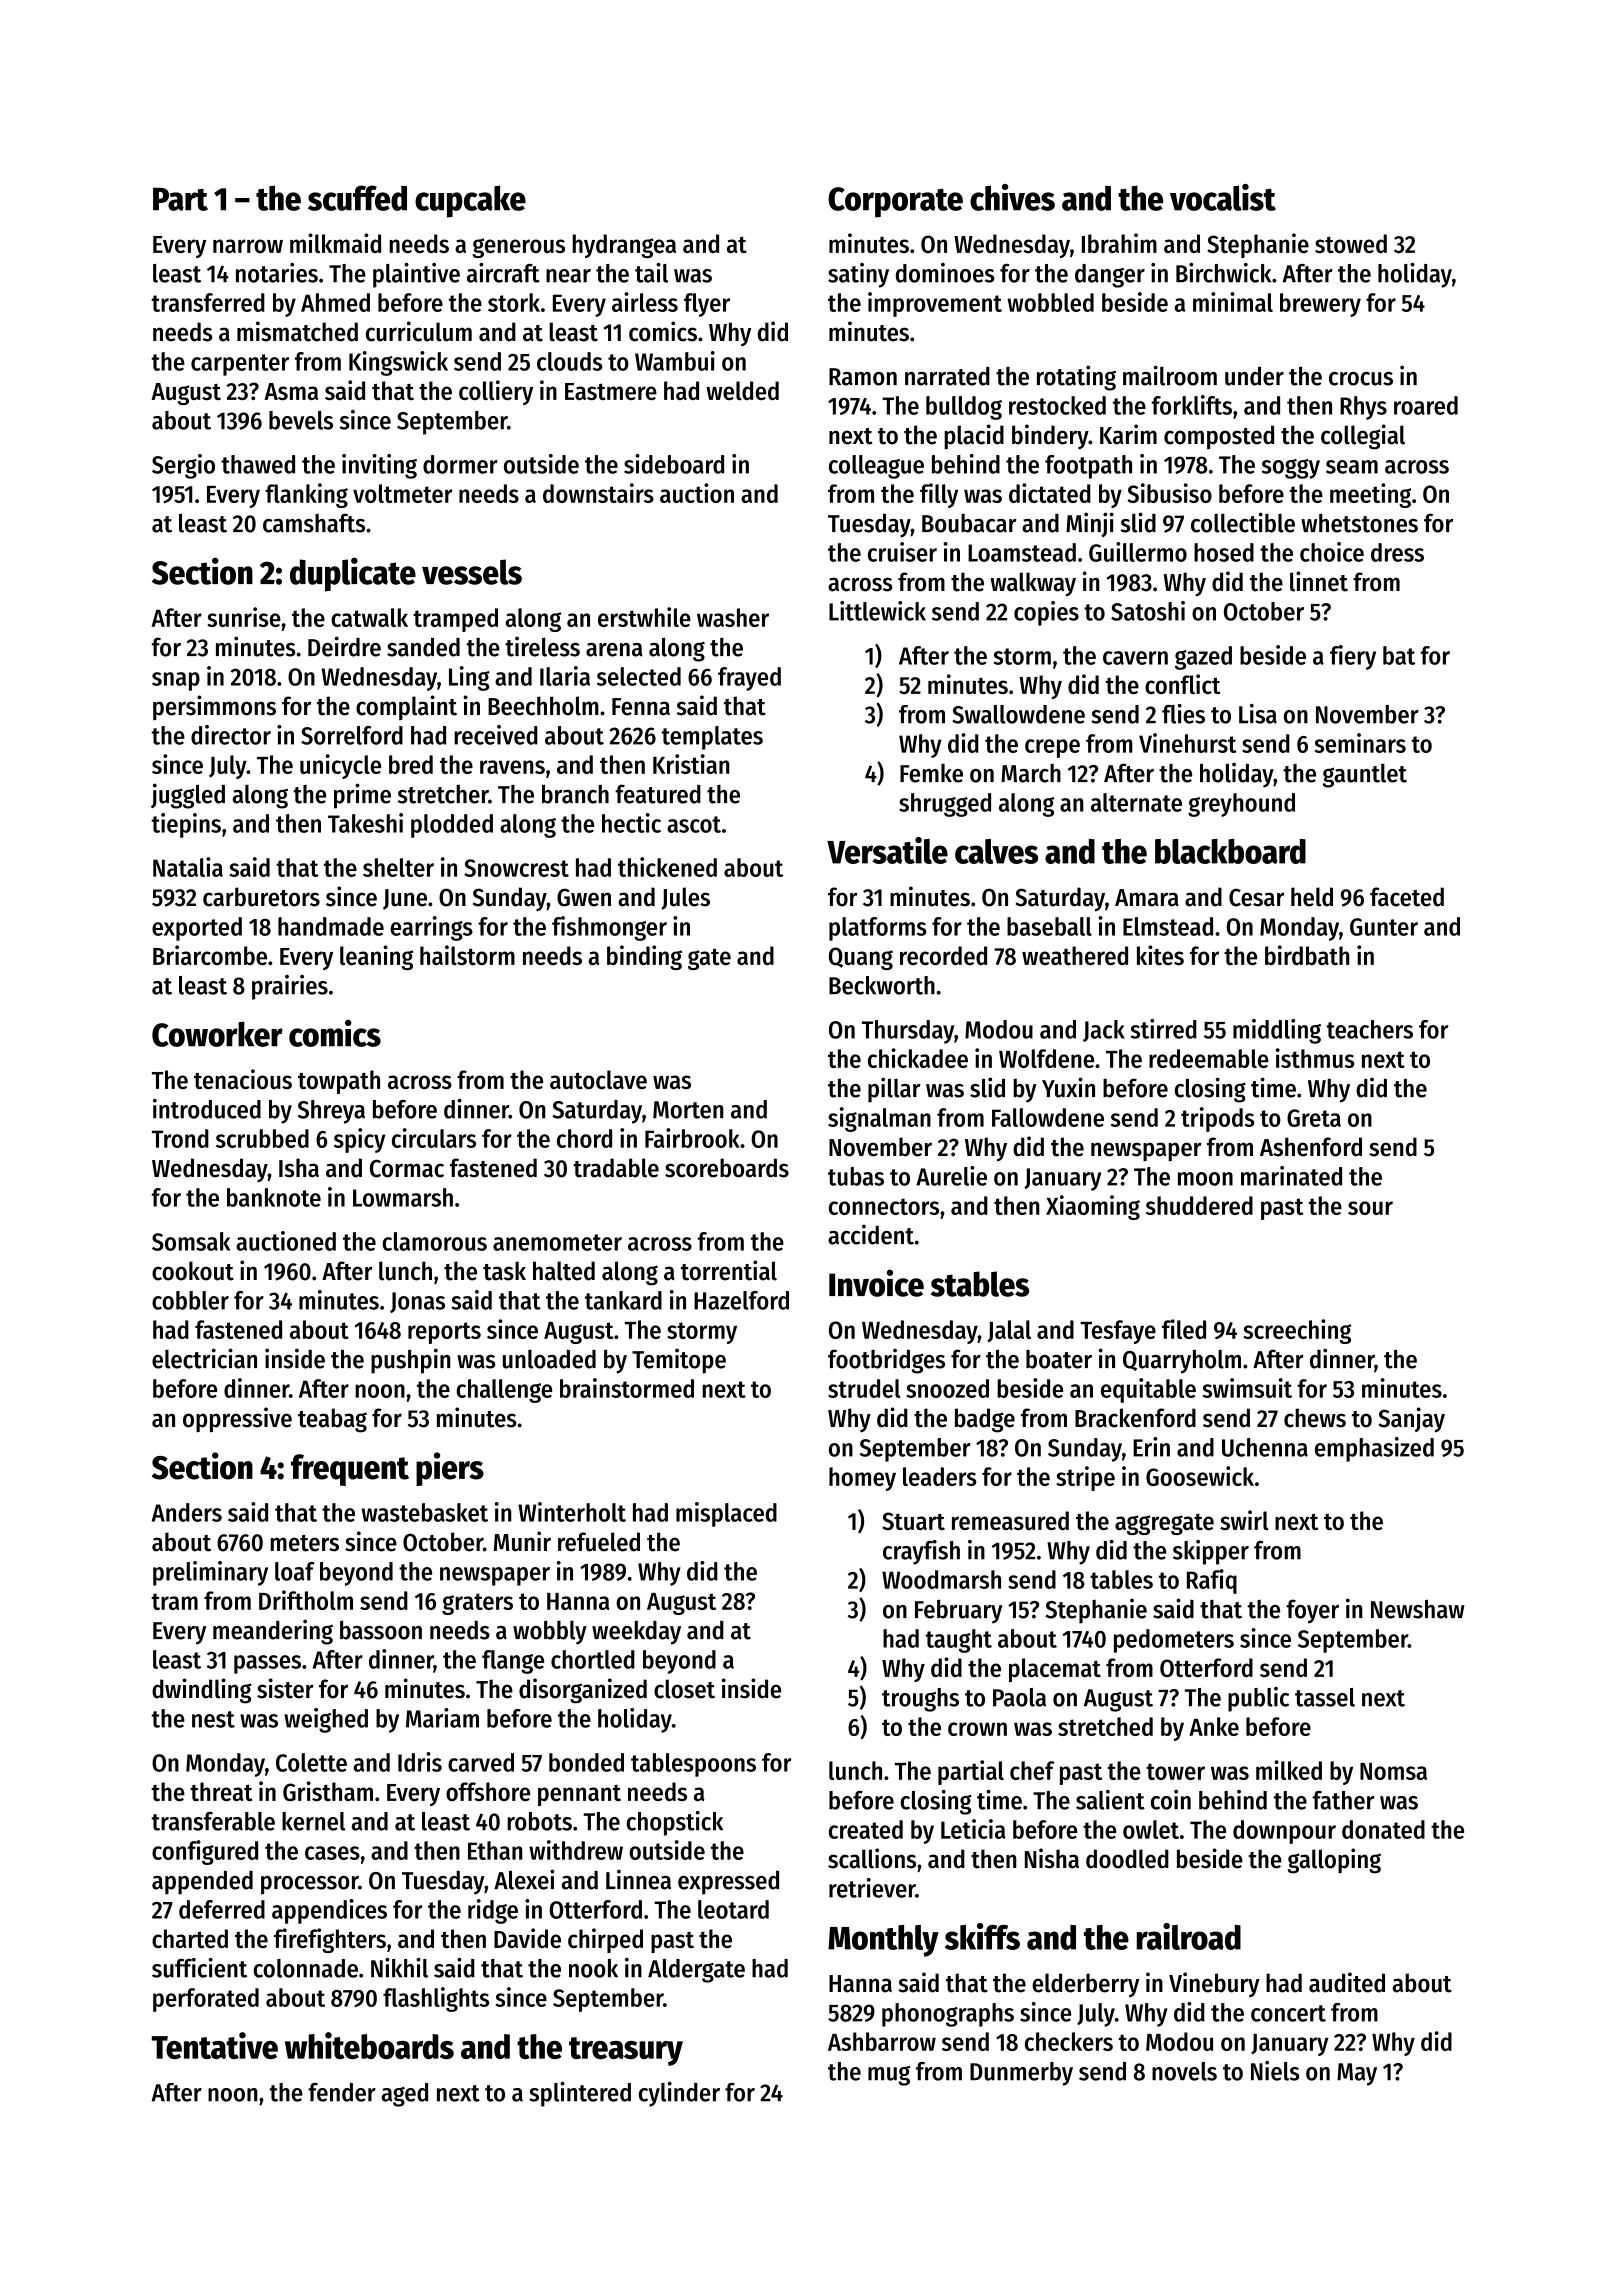 This document has width=1620, height=2292. What do you see at coordinates (1360, 743) in the document?
I see `seminars` at bounding box center [1360, 743].
